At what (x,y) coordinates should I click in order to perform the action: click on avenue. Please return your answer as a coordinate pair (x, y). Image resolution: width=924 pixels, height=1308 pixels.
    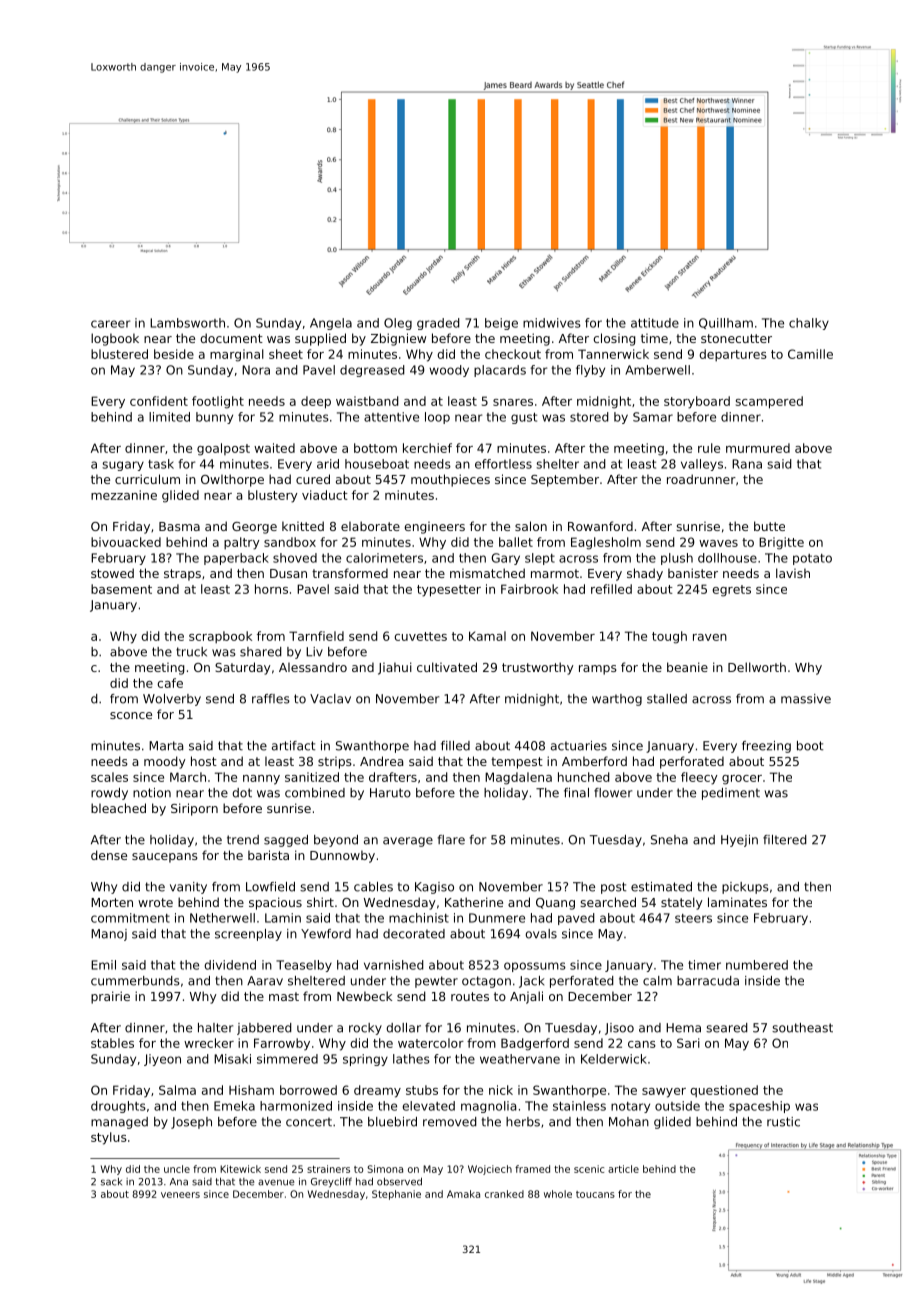
    Looking at the image, I should click on (276, 1182).
